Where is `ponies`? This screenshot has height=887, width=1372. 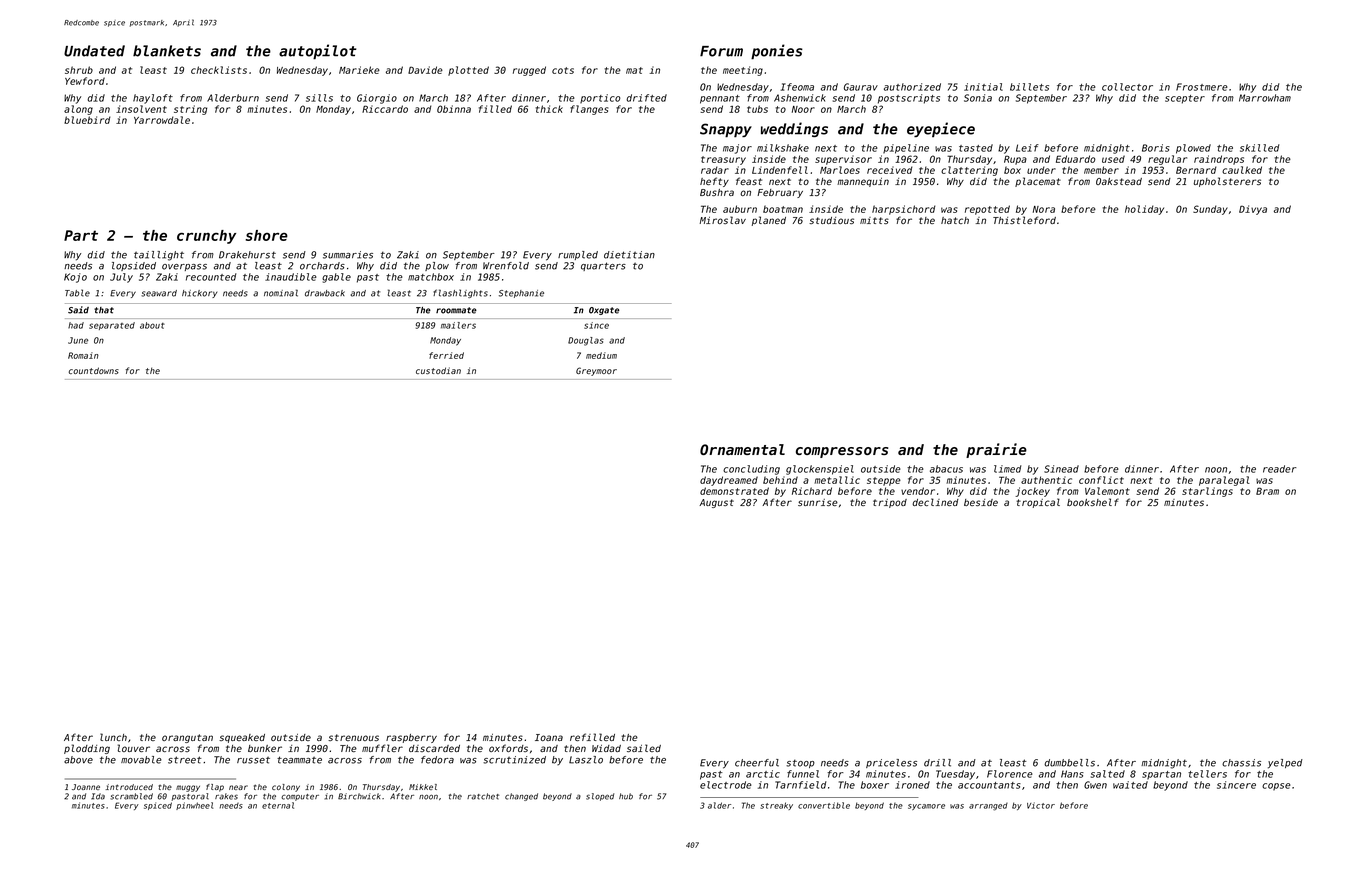 ponies is located at coordinates (777, 52).
